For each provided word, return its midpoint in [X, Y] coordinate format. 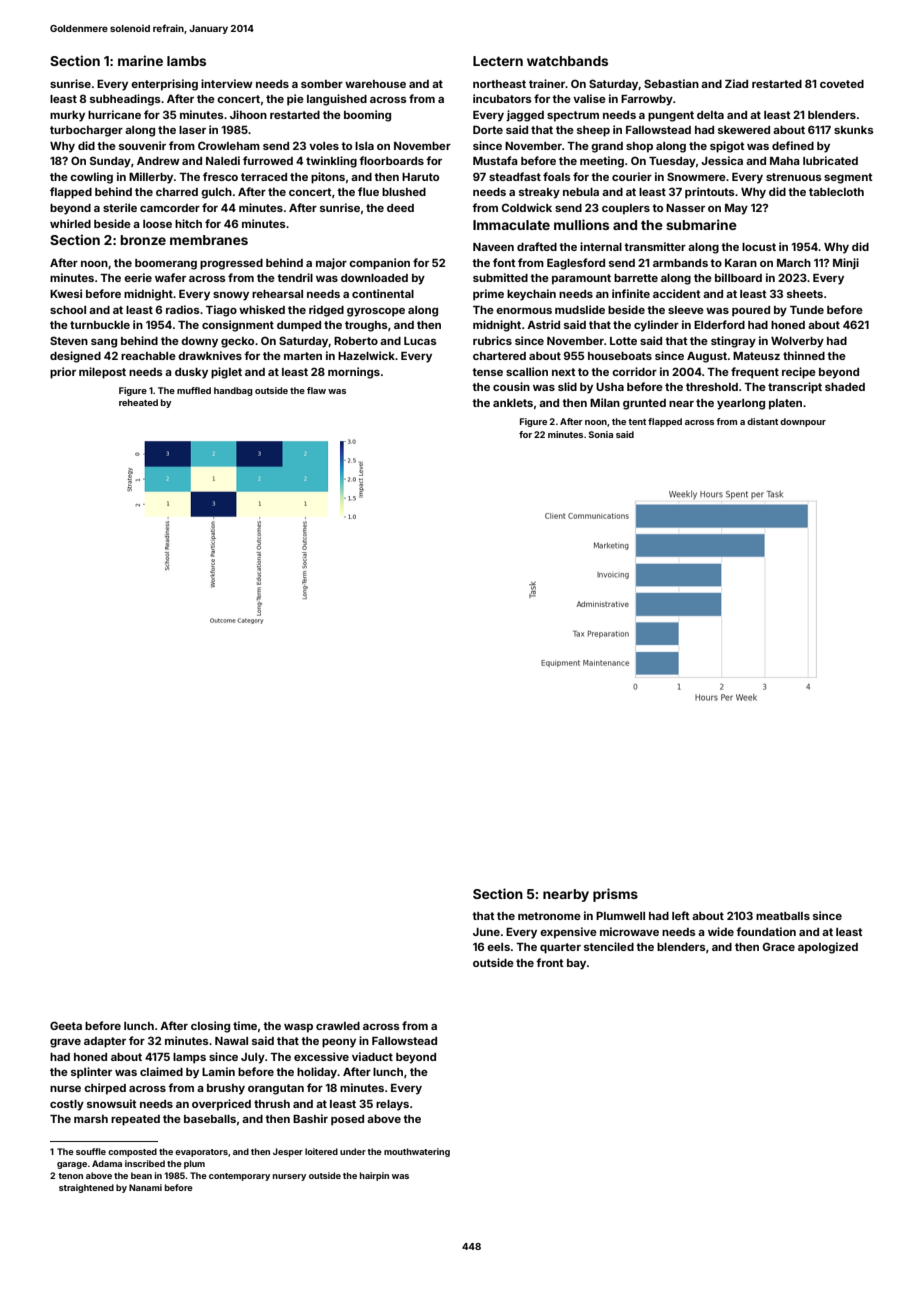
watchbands [567, 61]
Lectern [498, 61]
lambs [186, 61]
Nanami [145, 1187]
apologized [828, 948]
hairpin [374, 1176]
